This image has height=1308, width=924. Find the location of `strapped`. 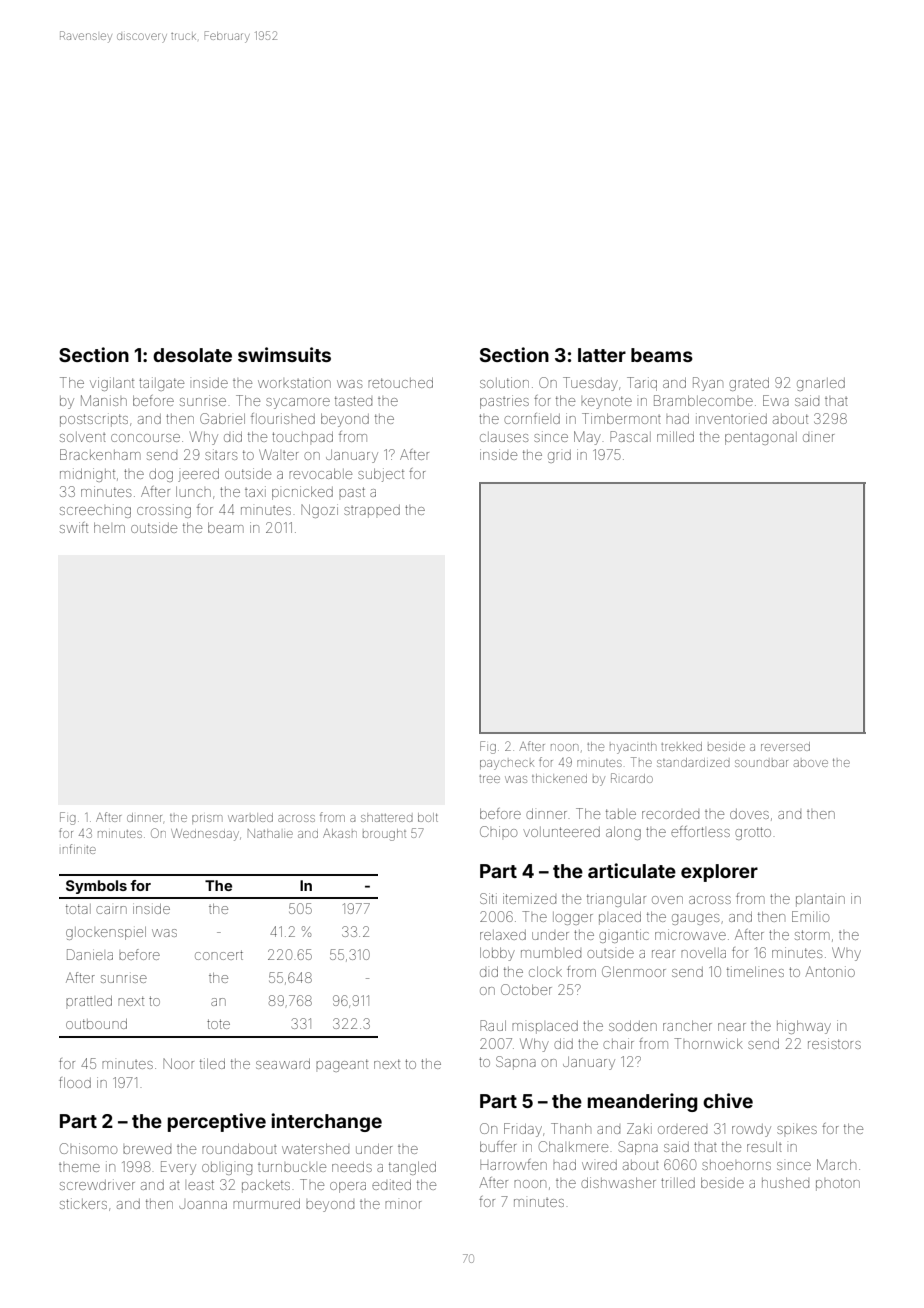

strapped is located at coordinates (372, 511).
